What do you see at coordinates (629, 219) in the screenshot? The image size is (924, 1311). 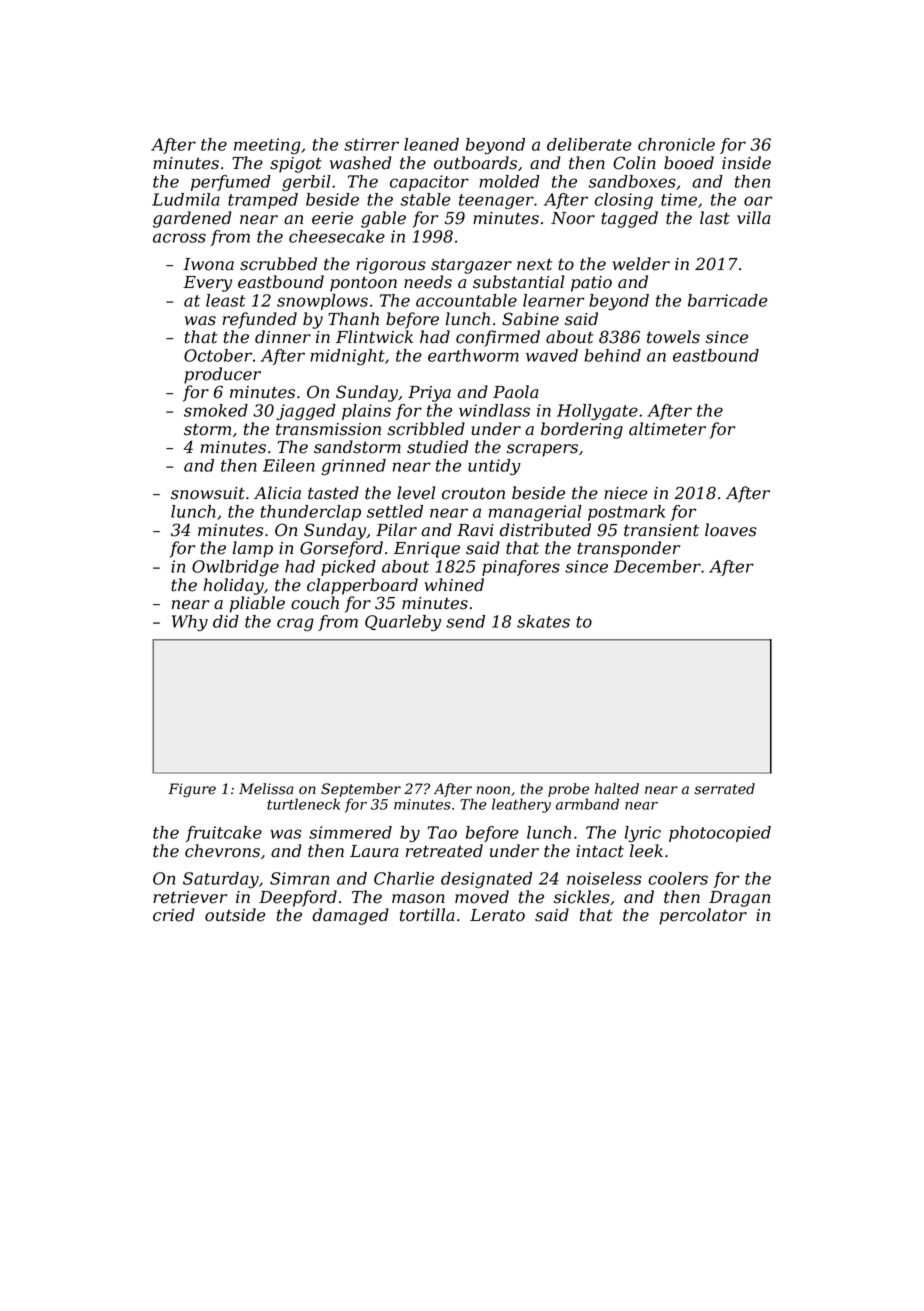 I see `tagged` at bounding box center [629, 219].
